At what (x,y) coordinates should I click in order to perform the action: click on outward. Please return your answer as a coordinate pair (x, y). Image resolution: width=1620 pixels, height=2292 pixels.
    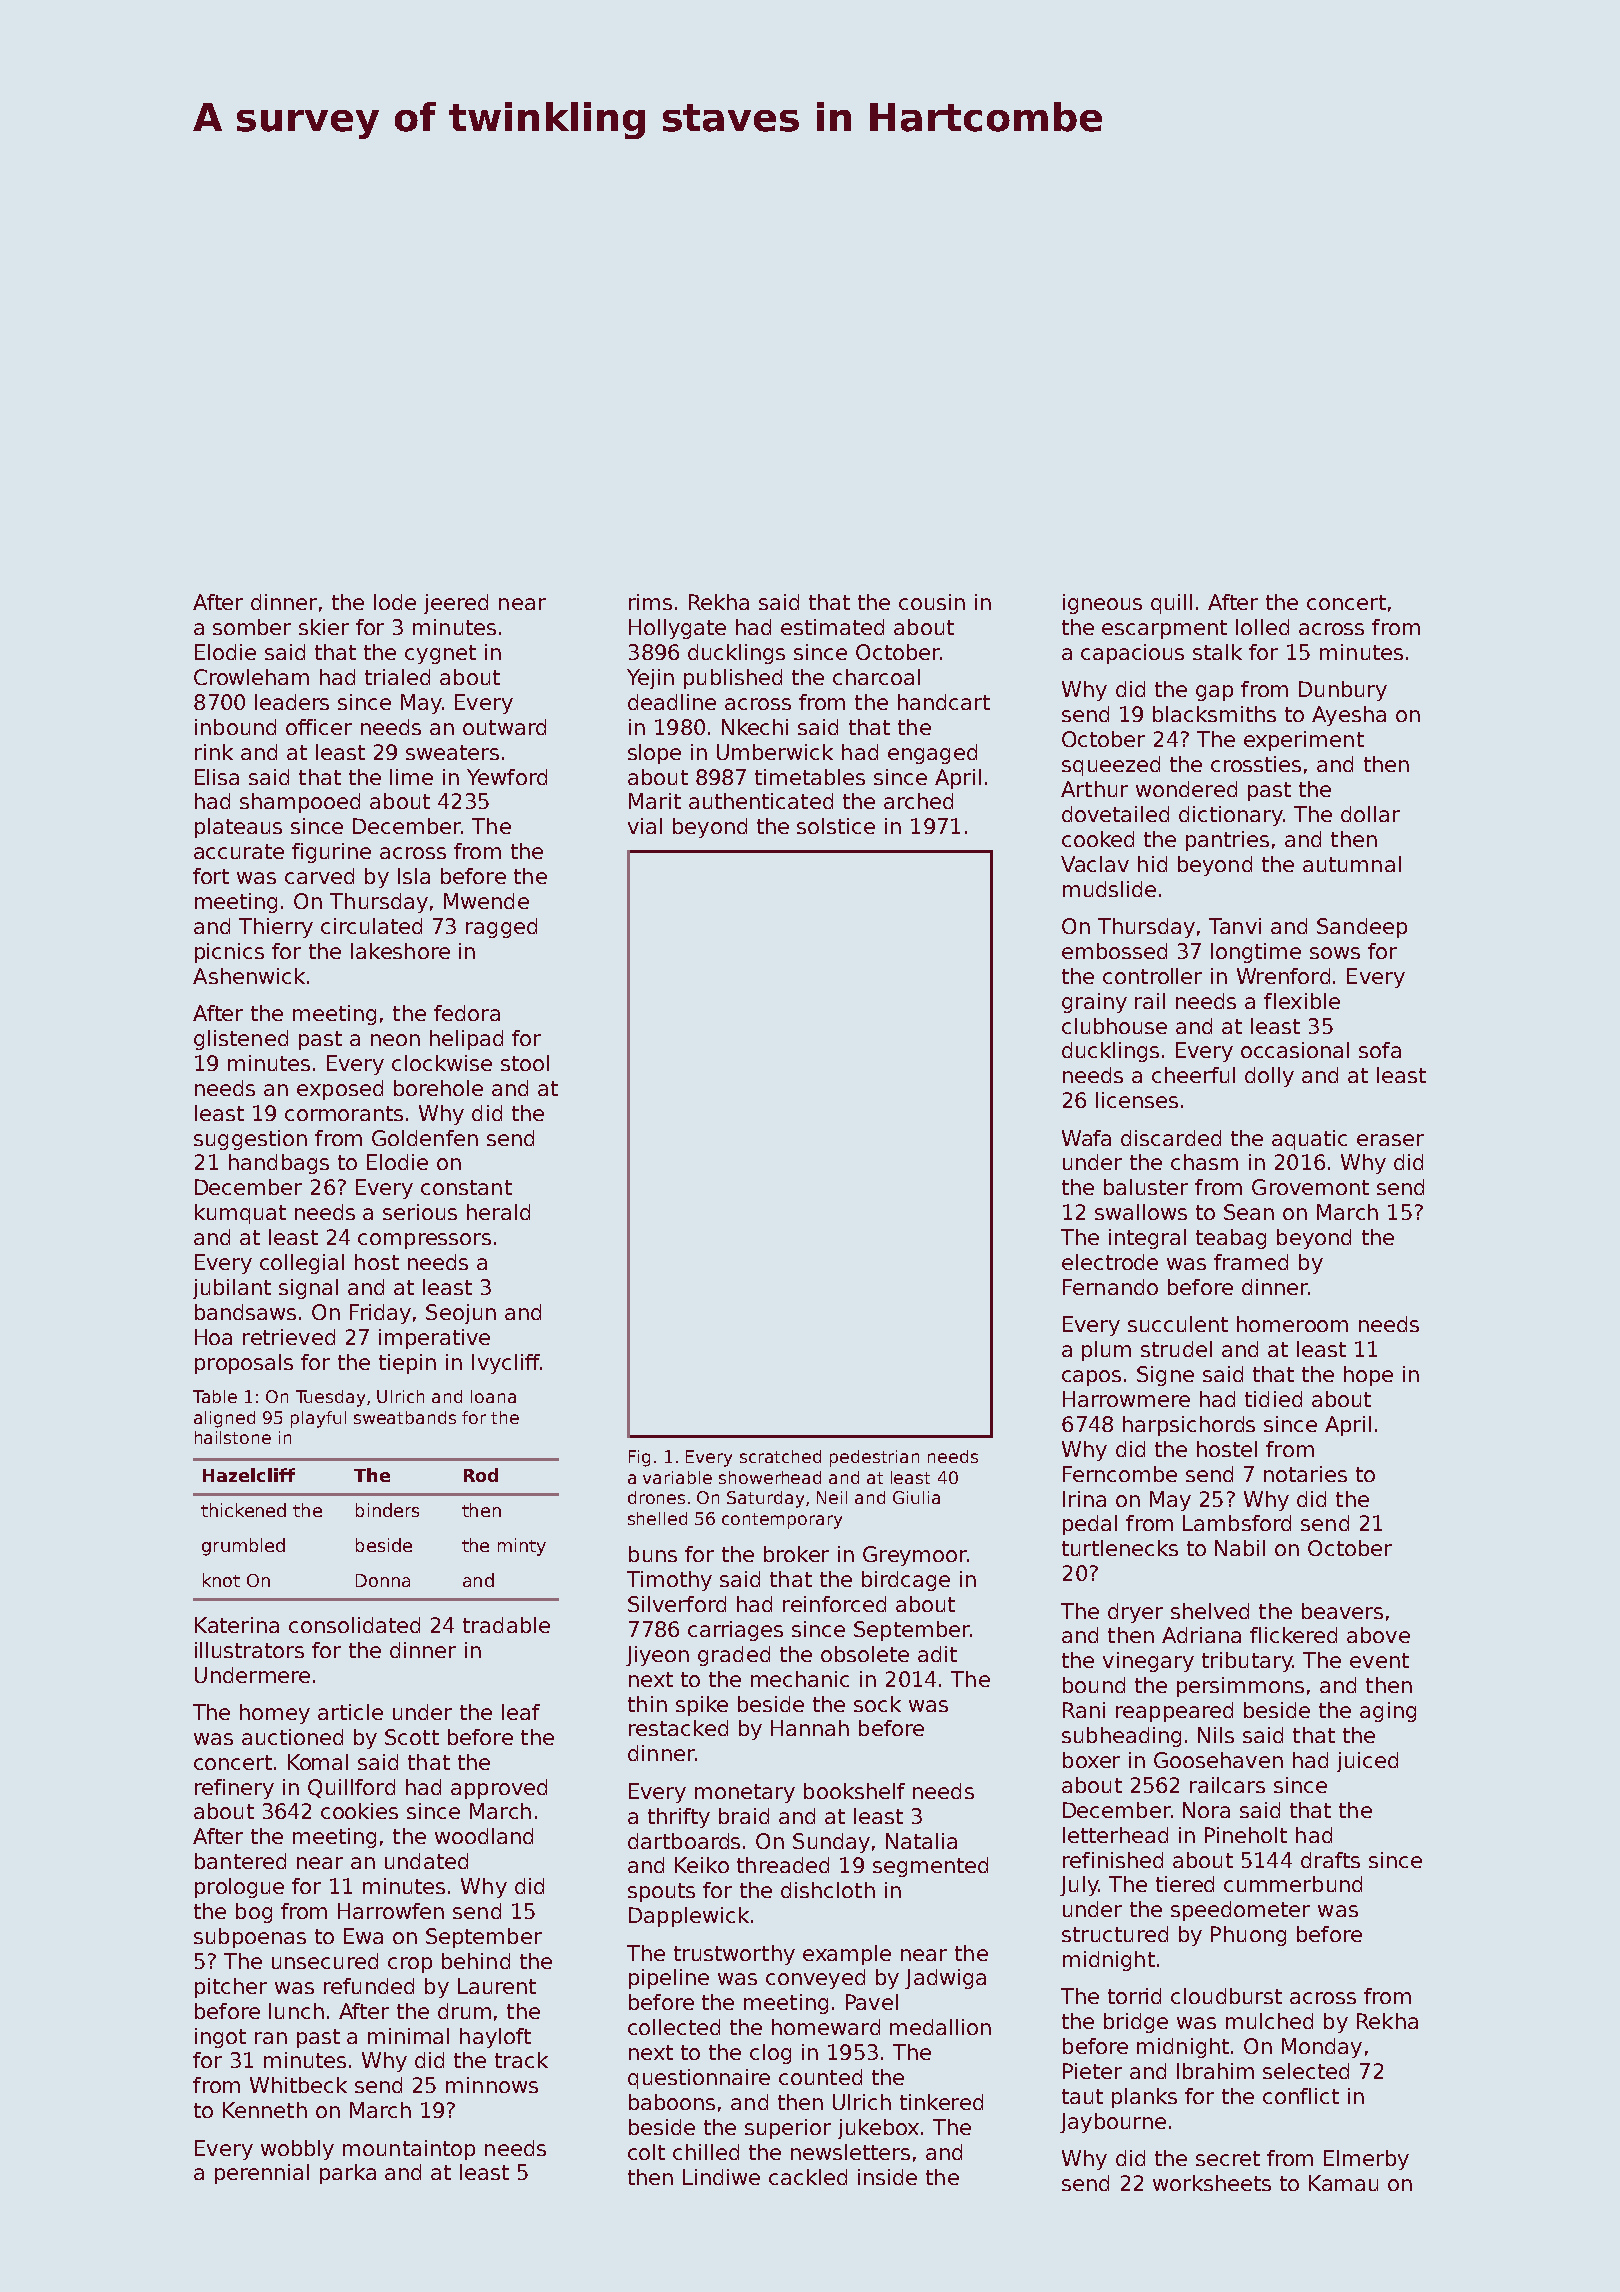
    Looking at the image, I should click on (504, 727).
